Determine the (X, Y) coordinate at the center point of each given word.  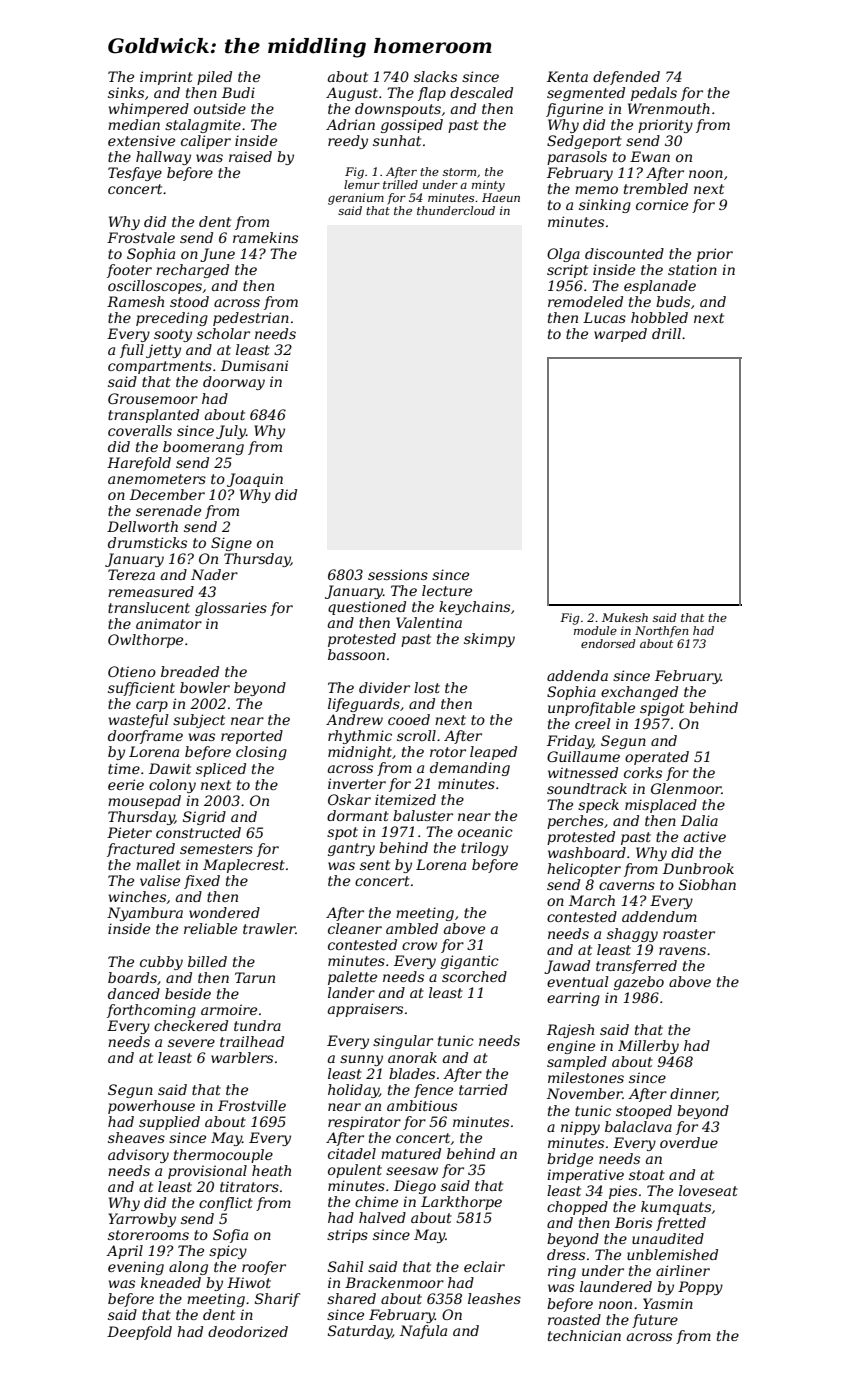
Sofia (230, 1236)
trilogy (484, 849)
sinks (126, 92)
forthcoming (151, 1011)
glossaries (231, 609)
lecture (447, 590)
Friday (570, 742)
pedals (654, 94)
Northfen (661, 632)
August (352, 94)
